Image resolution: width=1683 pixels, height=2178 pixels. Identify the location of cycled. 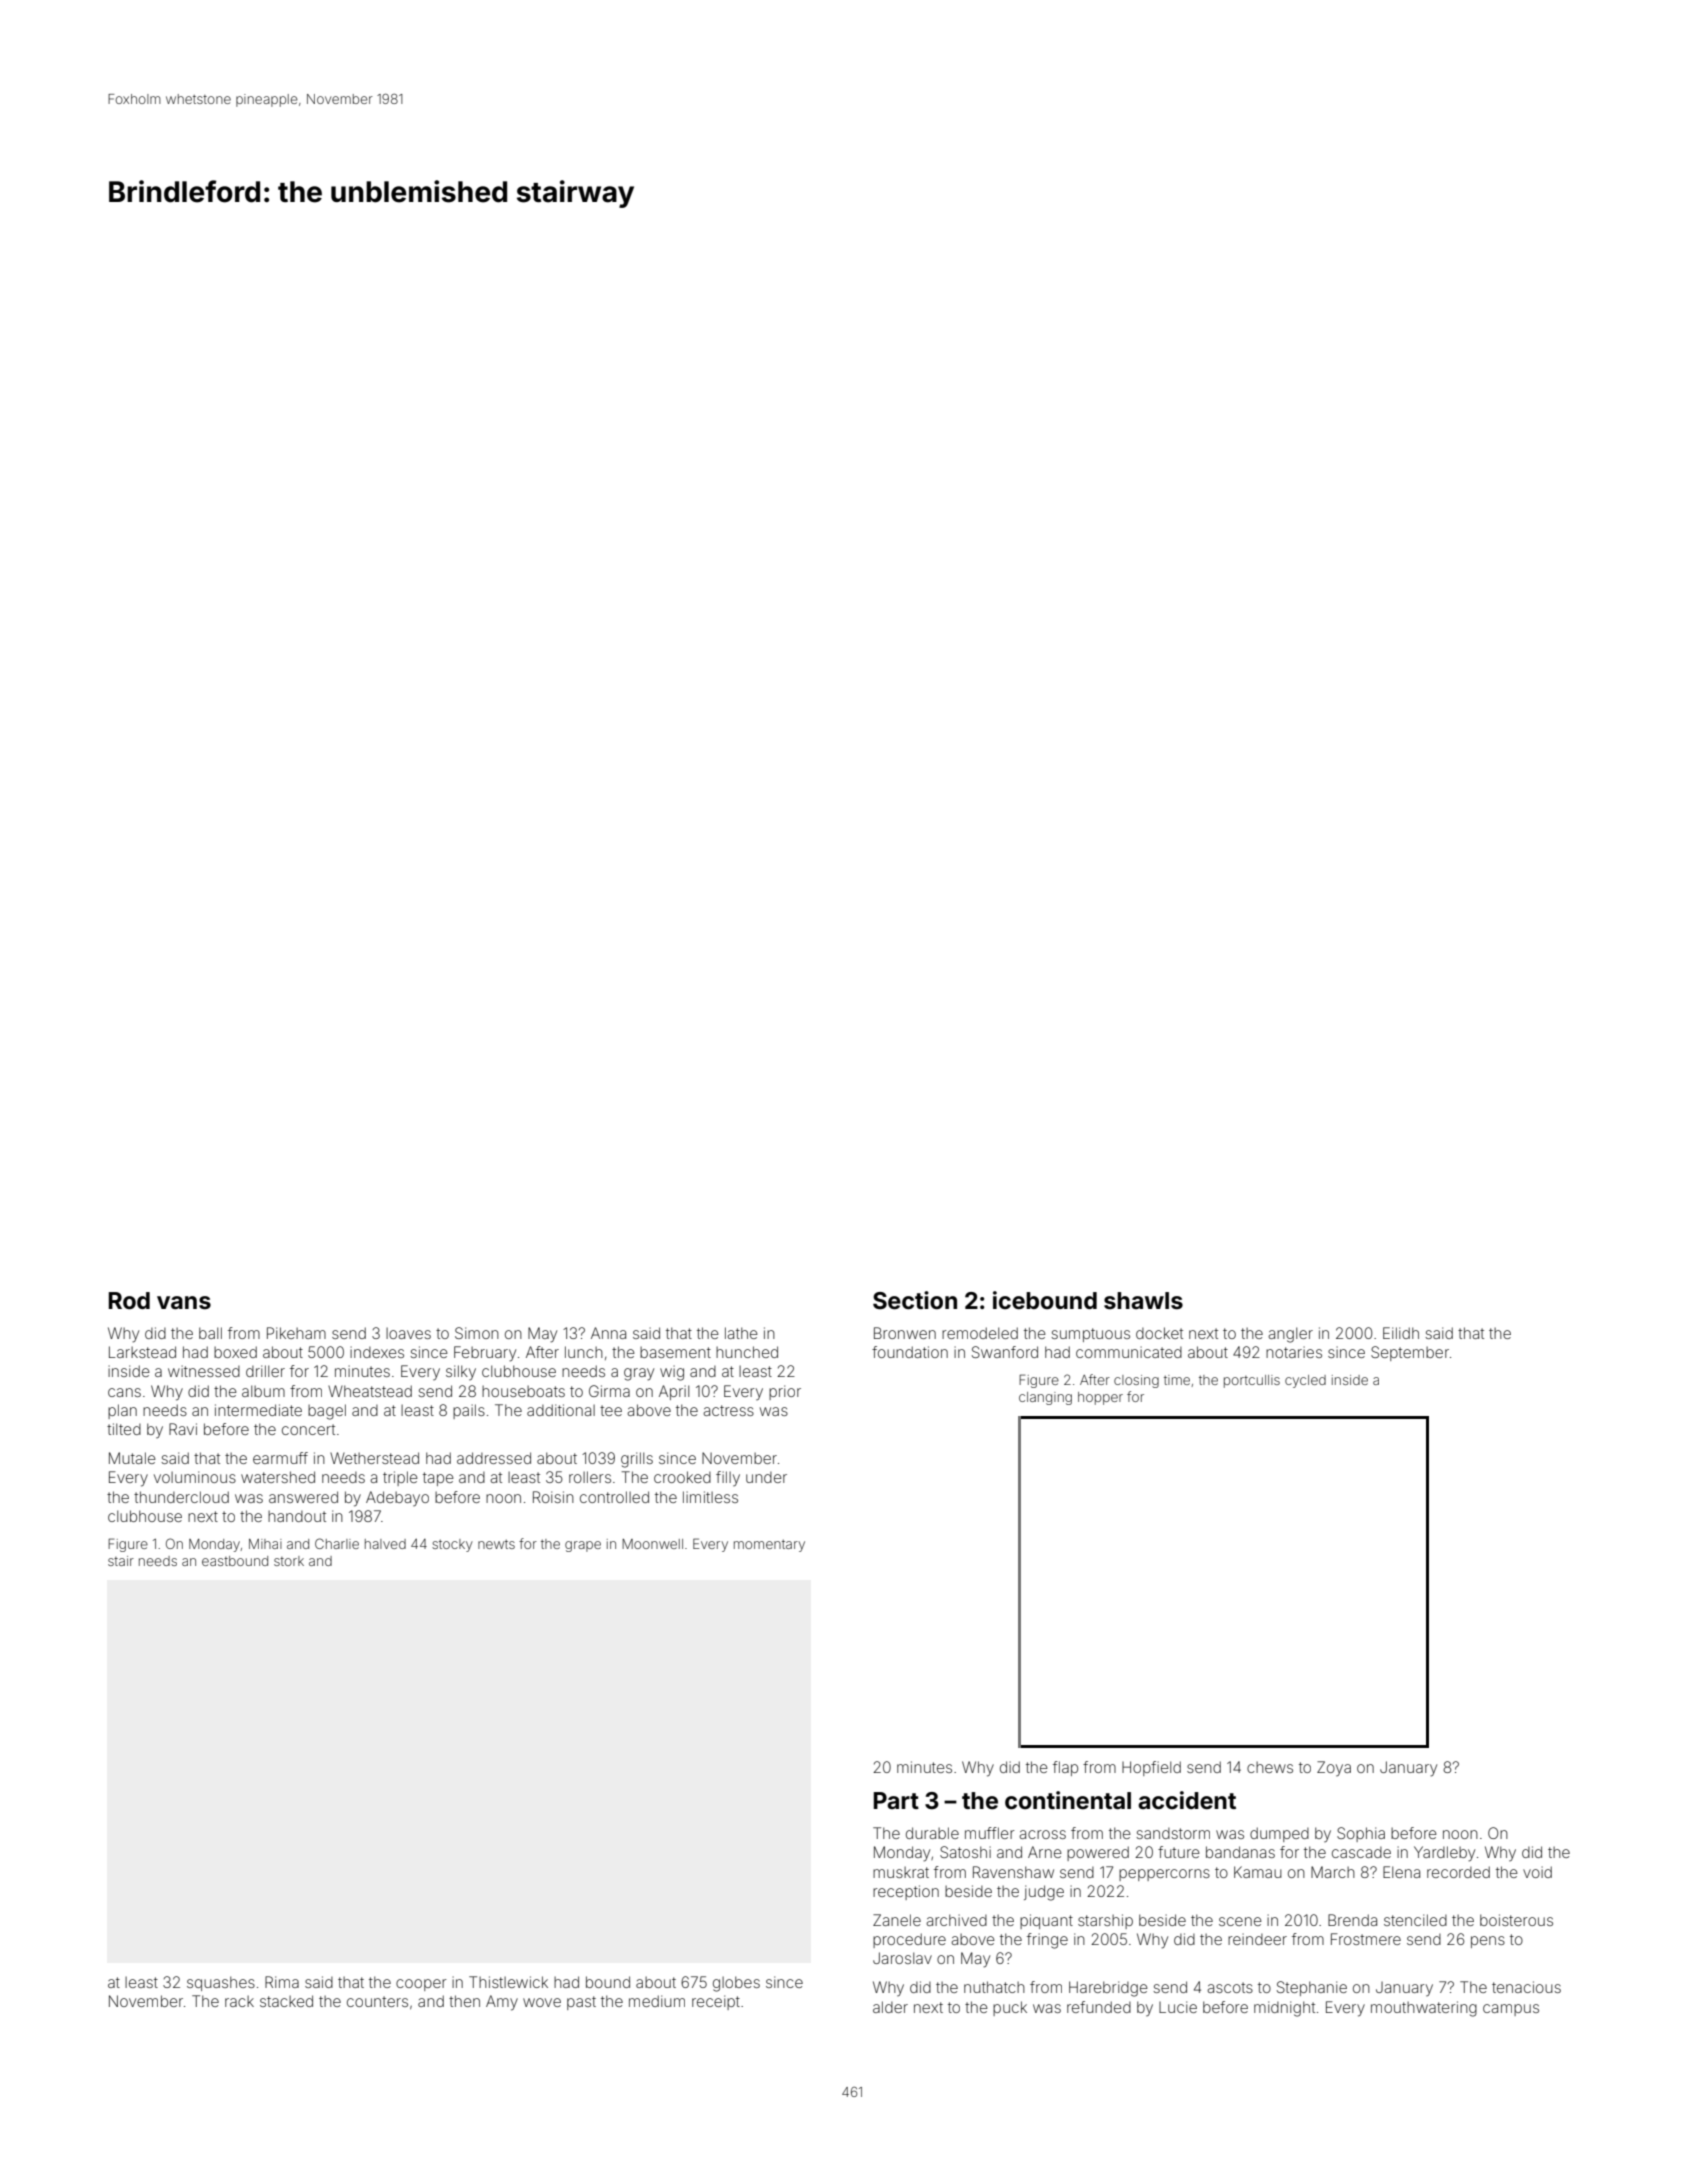
(1305, 1381).
